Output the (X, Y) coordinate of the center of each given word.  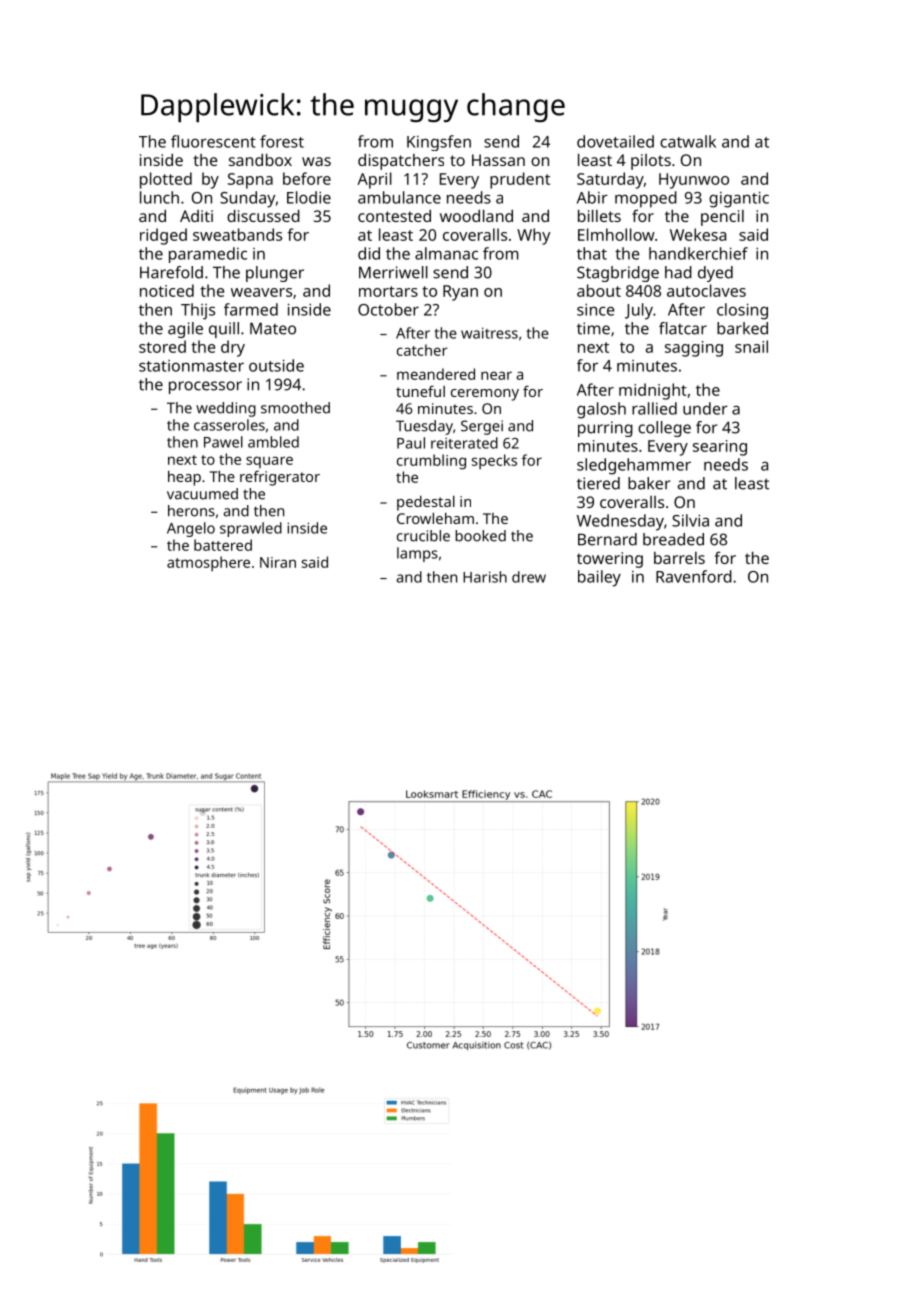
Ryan (460, 293)
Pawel (223, 442)
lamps (417, 554)
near (496, 375)
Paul (411, 443)
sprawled (251, 529)
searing (720, 448)
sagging (694, 349)
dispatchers (401, 161)
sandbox (260, 159)
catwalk (688, 141)
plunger (275, 274)
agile (185, 330)
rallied (654, 408)
